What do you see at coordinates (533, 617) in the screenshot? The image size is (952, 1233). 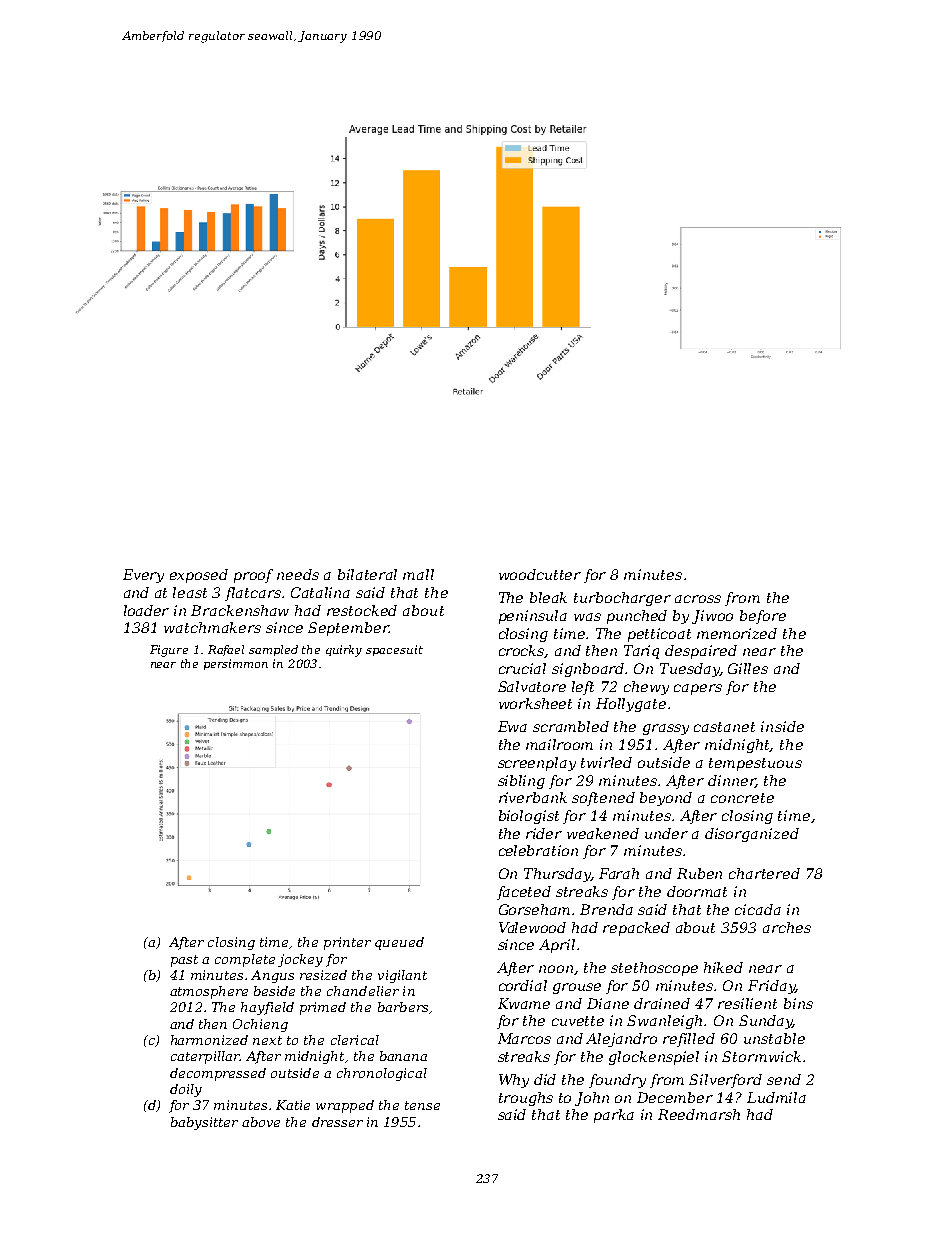 I see `peninsula` at bounding box center [533, 617].
